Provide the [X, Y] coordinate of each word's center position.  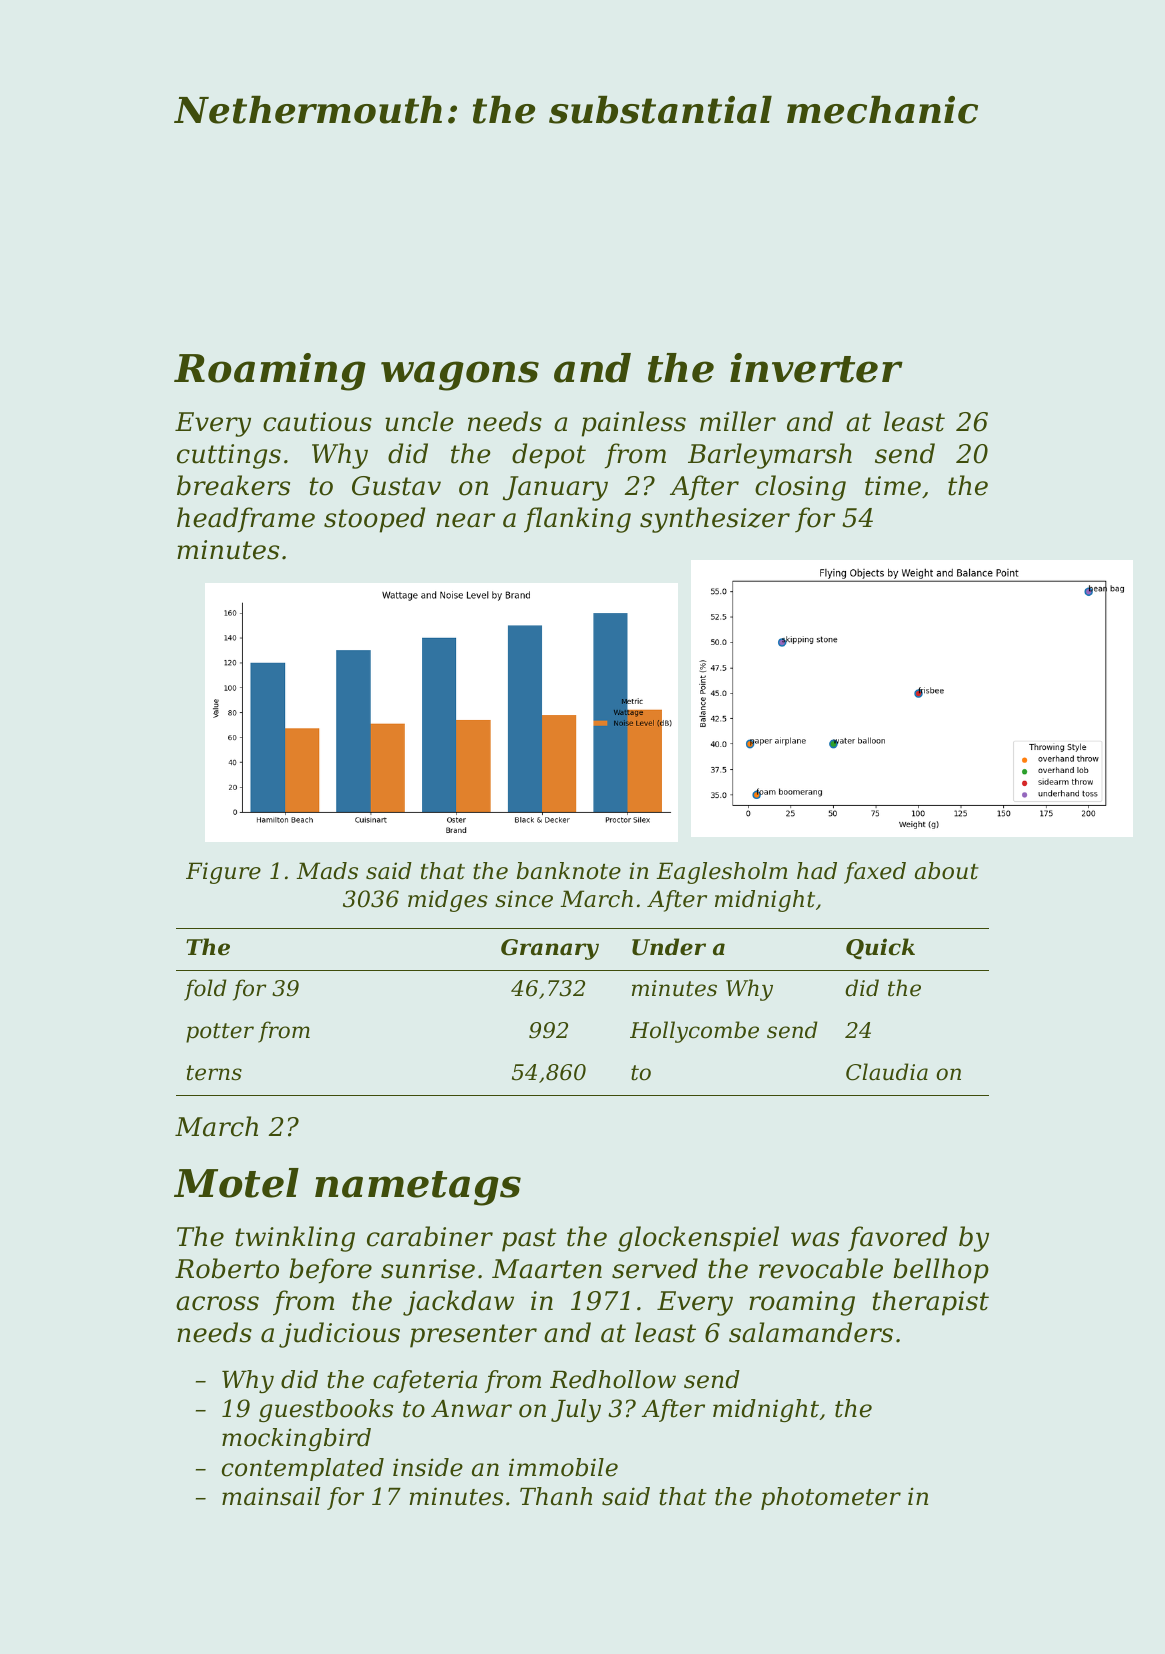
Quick [880, 948]
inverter [816, 368]
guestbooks [326, 1410]
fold [205, 990]
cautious [317, 422]
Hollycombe [694, 1032]
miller [738, 421]
